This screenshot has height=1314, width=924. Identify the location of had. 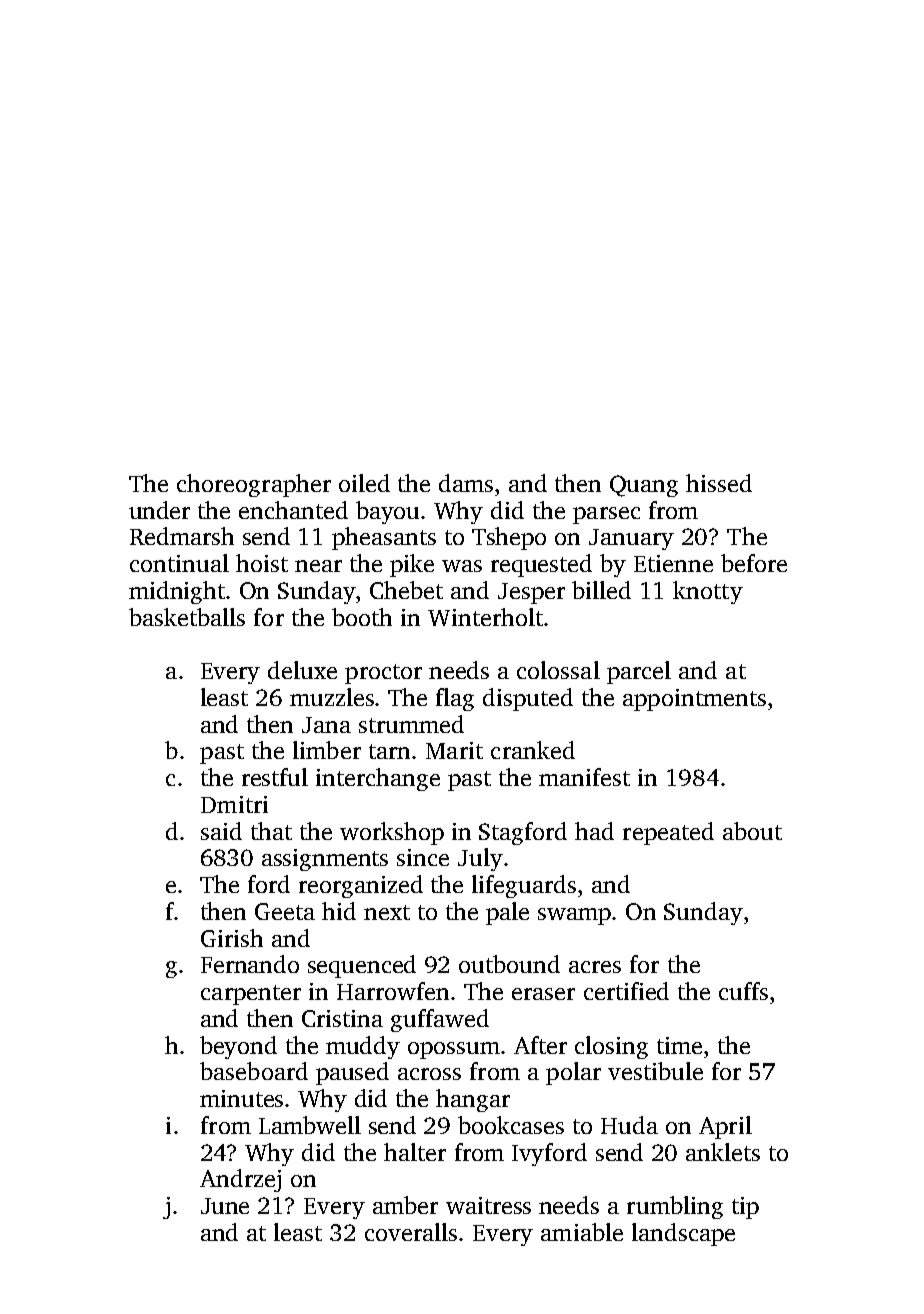
(594, 831).
